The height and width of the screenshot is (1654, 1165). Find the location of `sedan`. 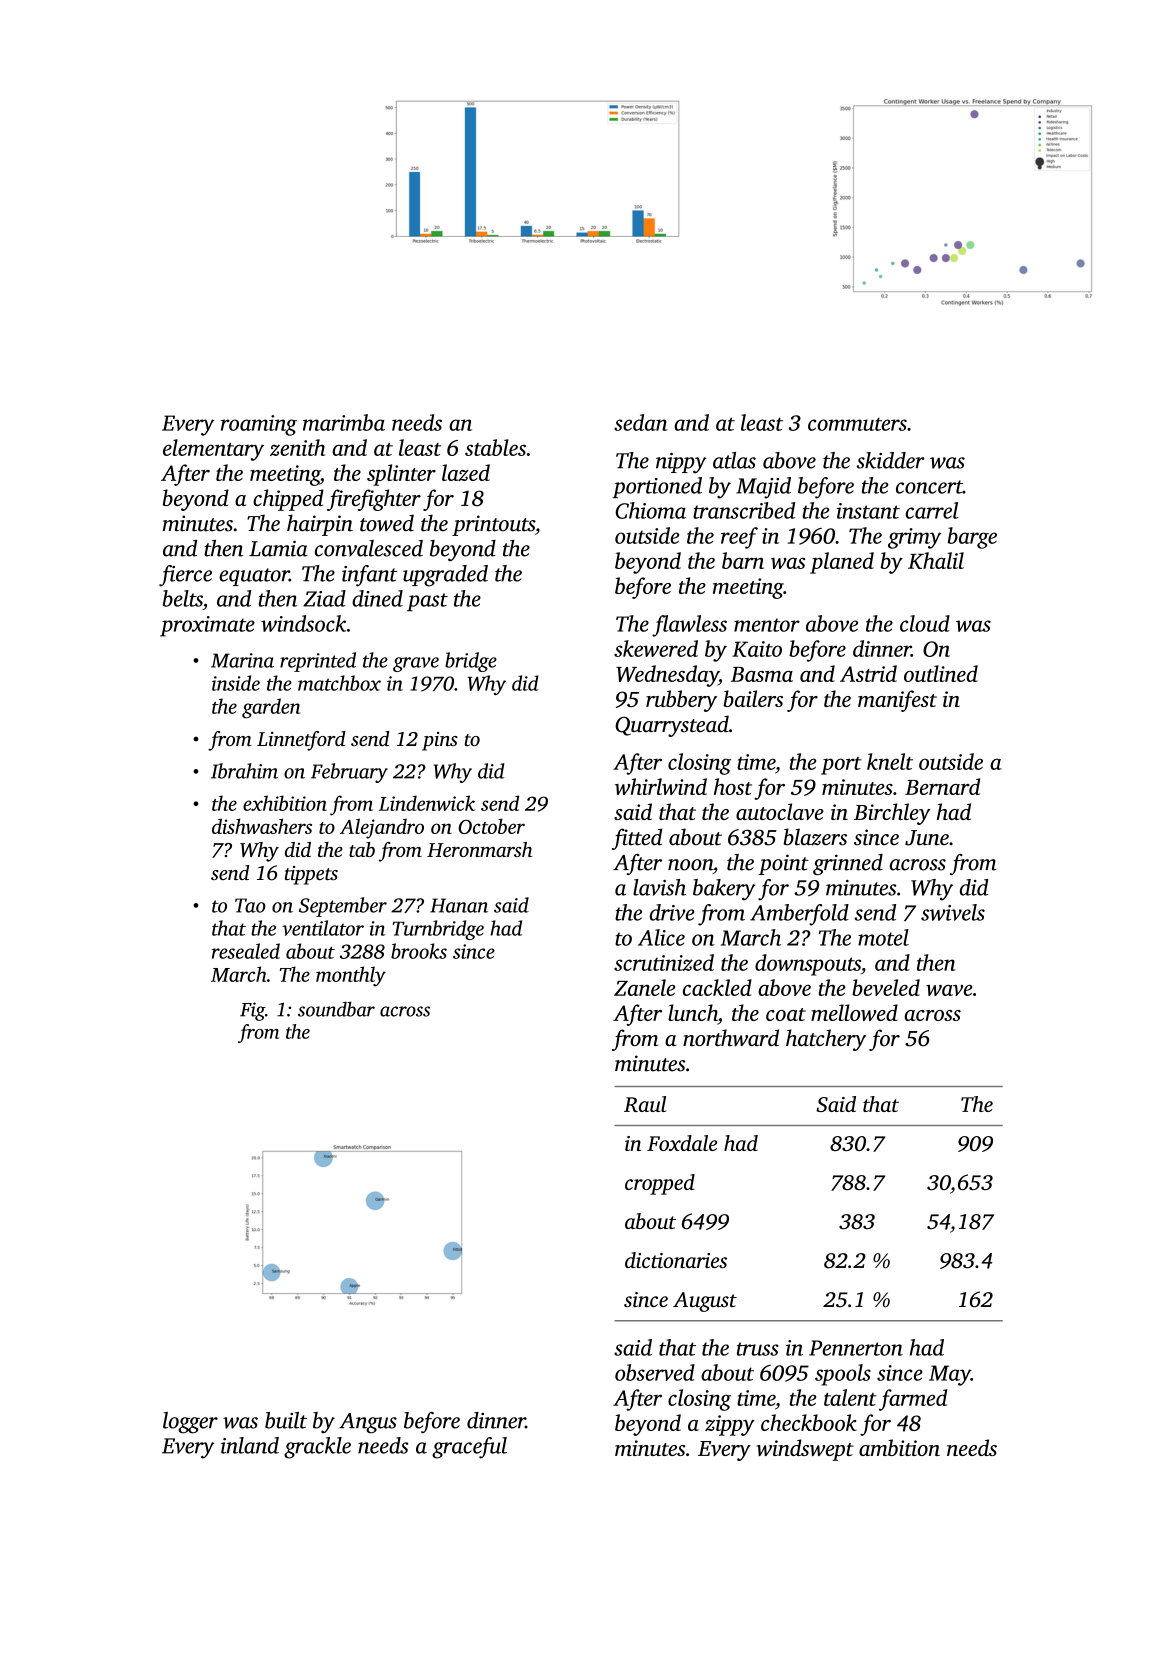

sedan is located at coordinates (641, 422).
